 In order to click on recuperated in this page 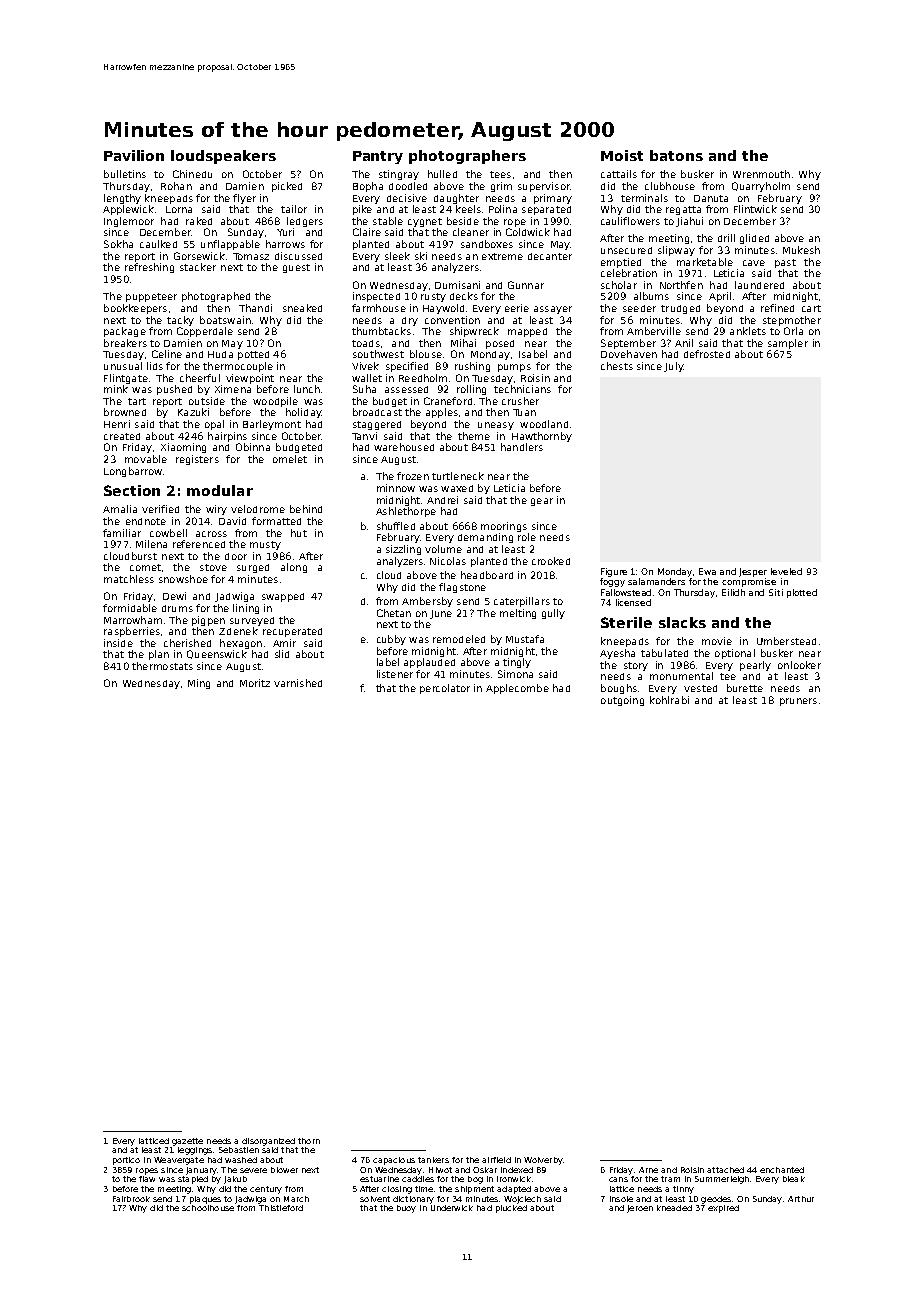, I will do `click(292, 632)`.
